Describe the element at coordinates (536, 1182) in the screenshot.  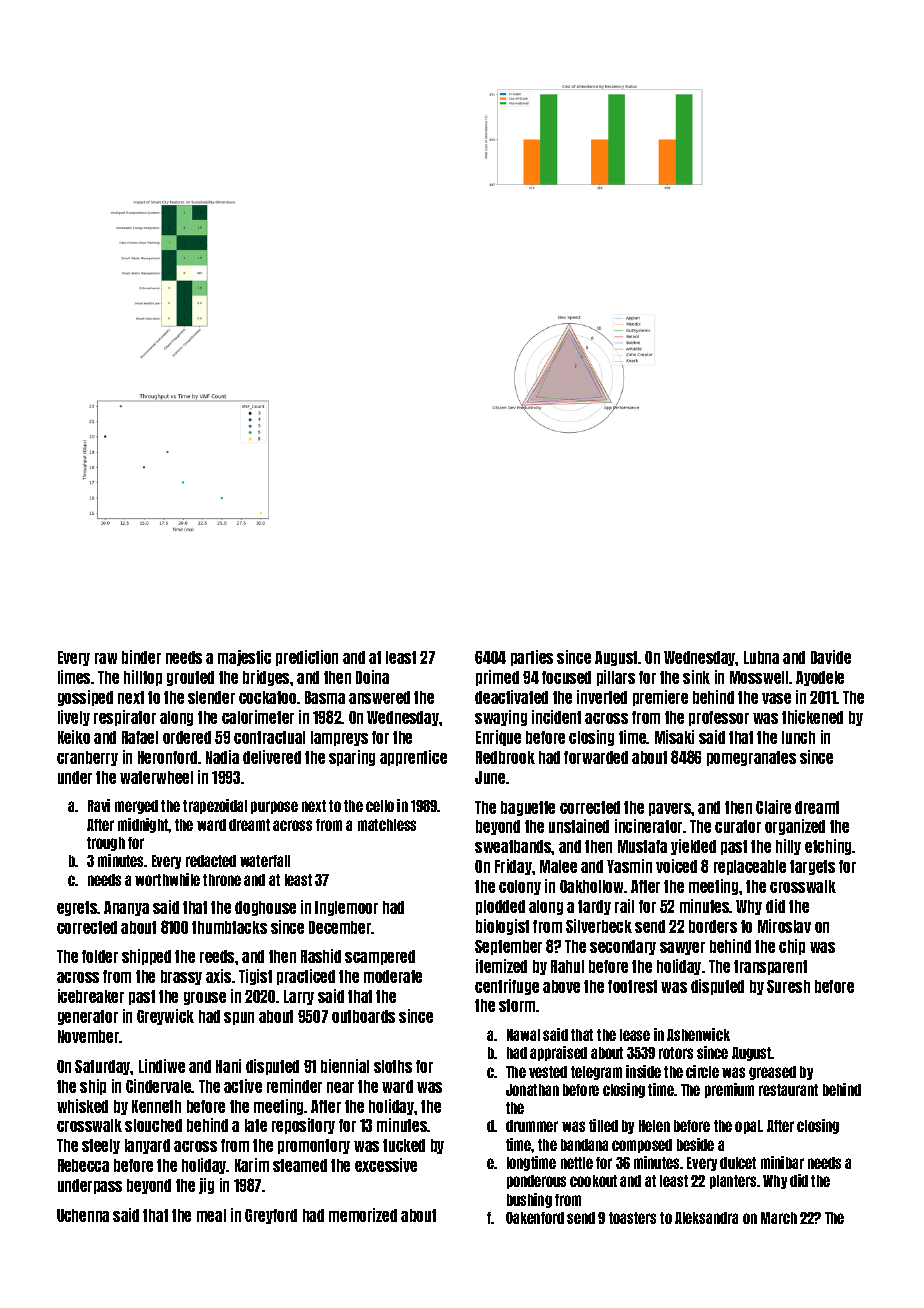
I see `ponderous` at that location.
